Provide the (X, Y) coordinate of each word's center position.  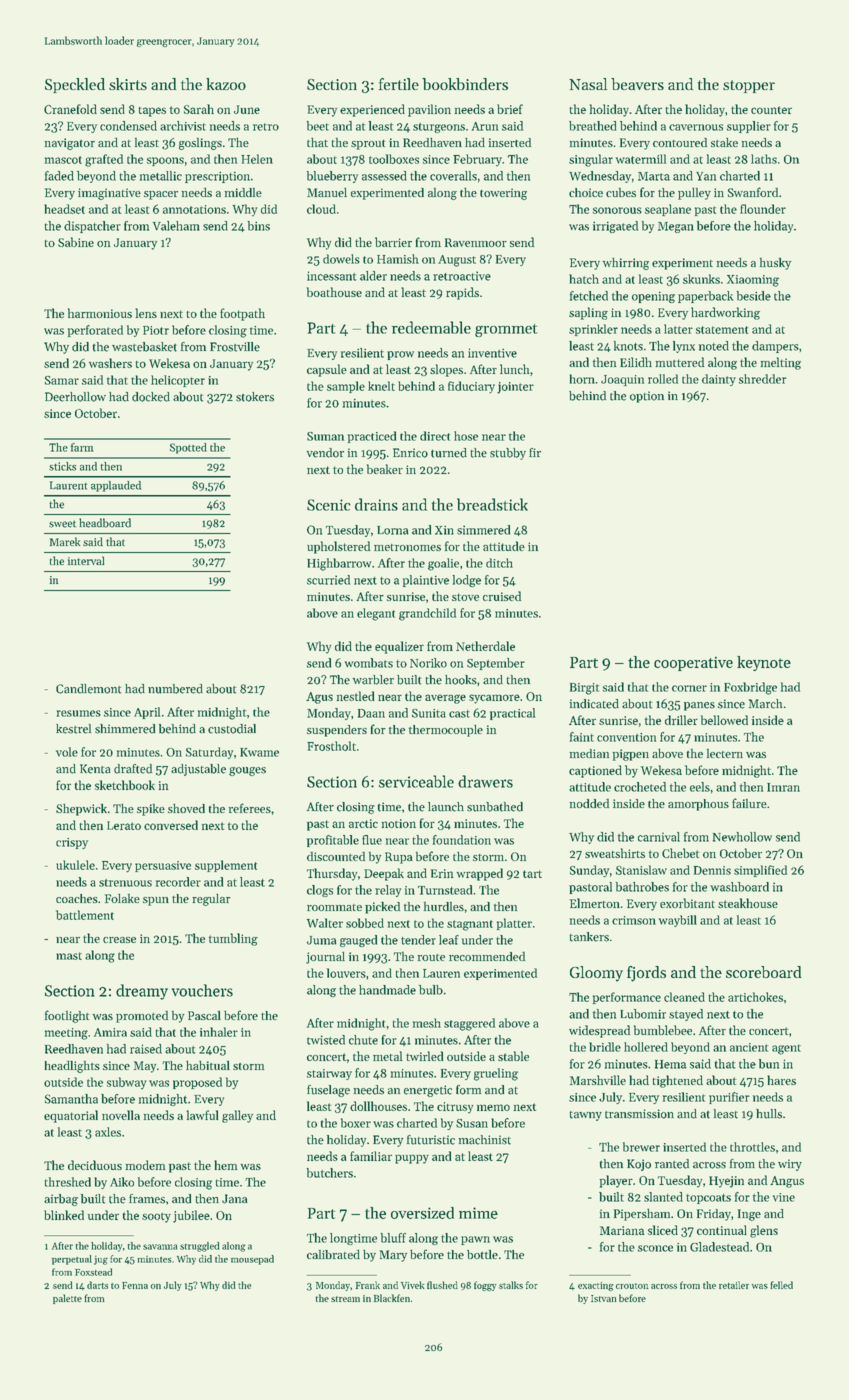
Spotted (188, 448)
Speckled (75, 85)
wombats (369, 663)
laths (764, 159)
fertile (399, 84)
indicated (594, 704)
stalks (511, 1285)
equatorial (71, 1116)
